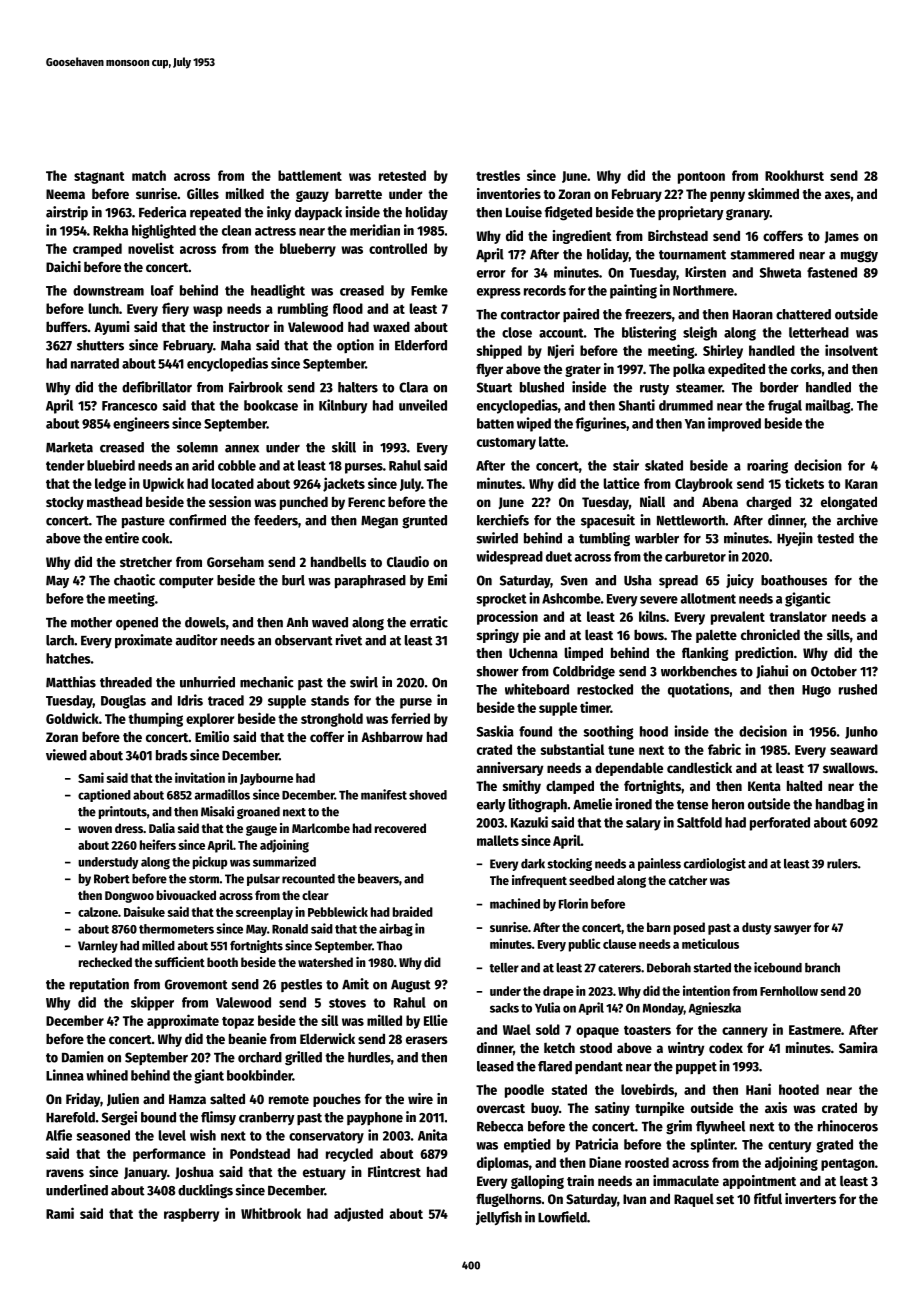 This screenshot has height=1308, width=924. What do you see at coordinates (504, 968) in the screenshot?
I see `teller` at bounding box center [504, 968].
